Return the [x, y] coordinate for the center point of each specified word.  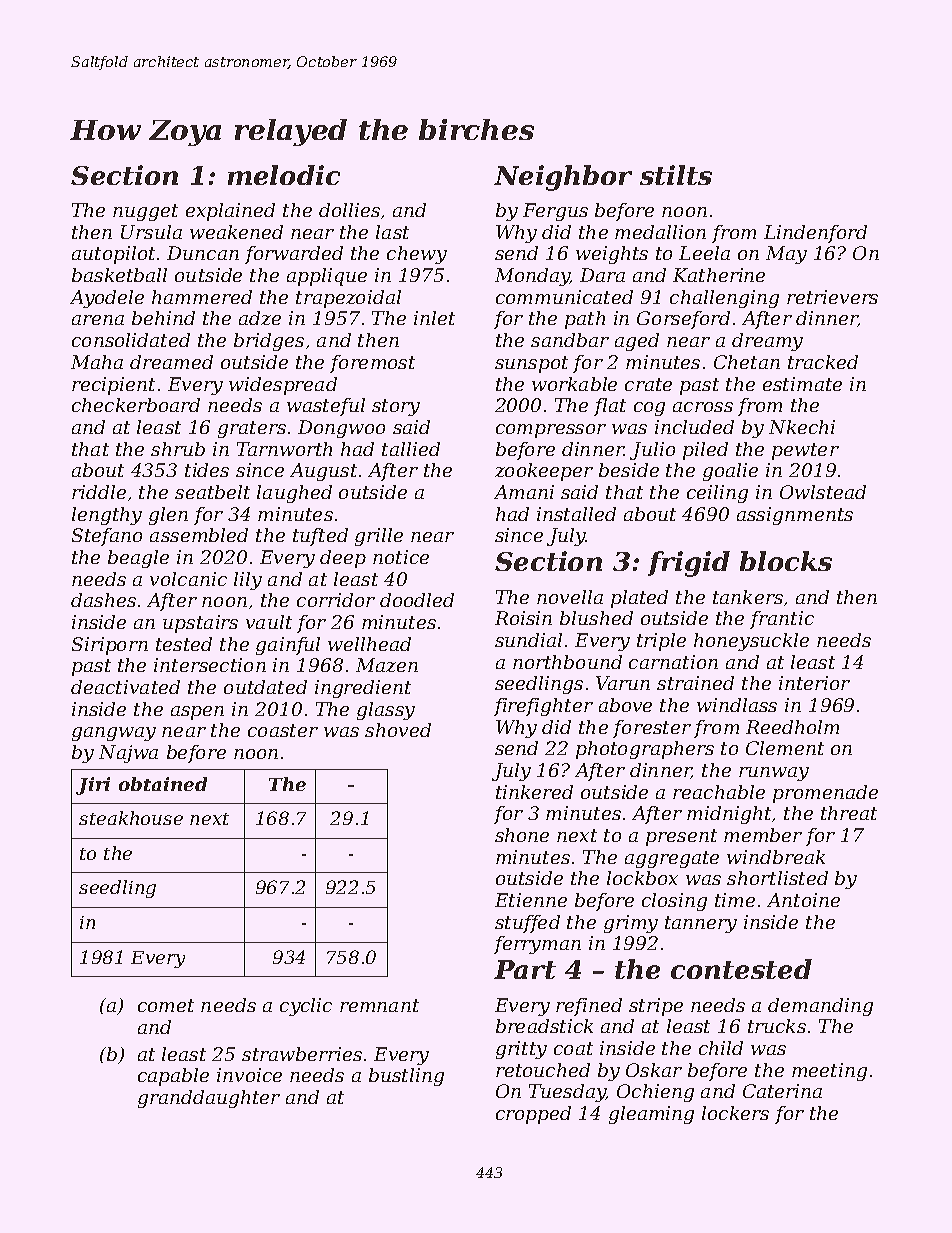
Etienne [531, 900]
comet [166, 1005]
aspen [197, 713]
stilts [676, 175]
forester [652, 729]
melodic [284, 175]
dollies [349, 210]
